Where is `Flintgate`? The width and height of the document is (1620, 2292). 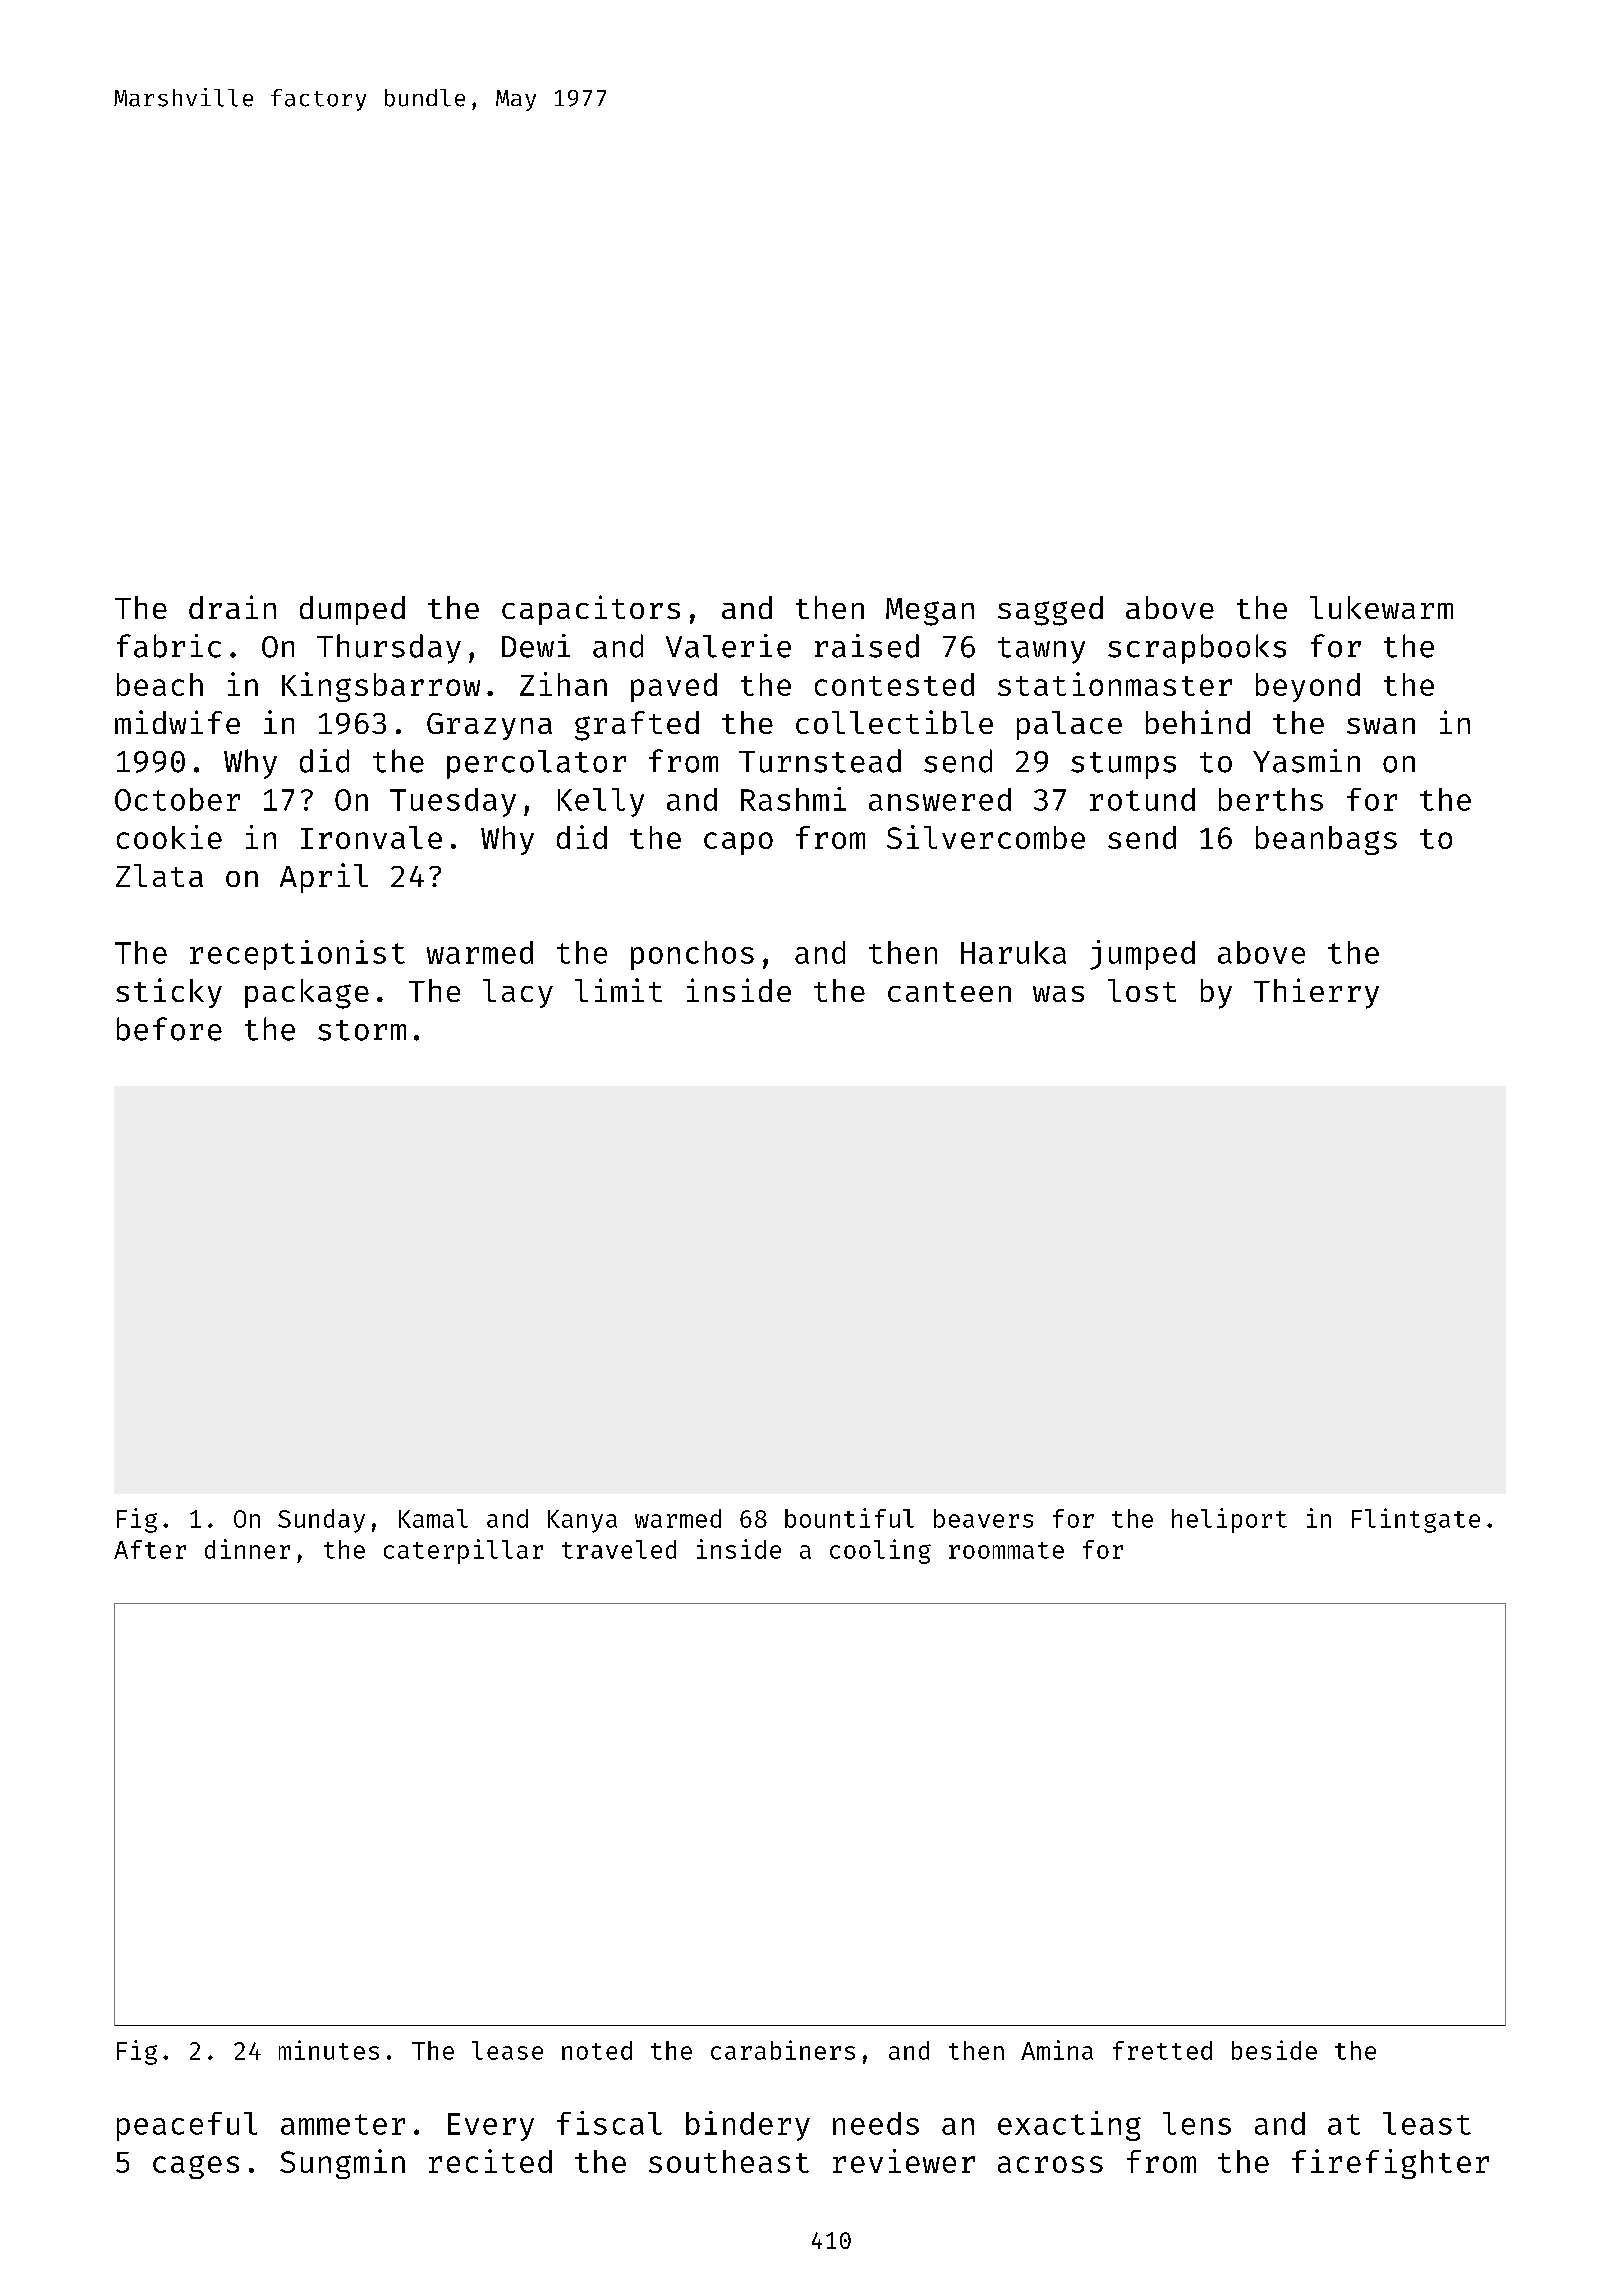
Flintgate is located at coordinates (1416, 1520).
